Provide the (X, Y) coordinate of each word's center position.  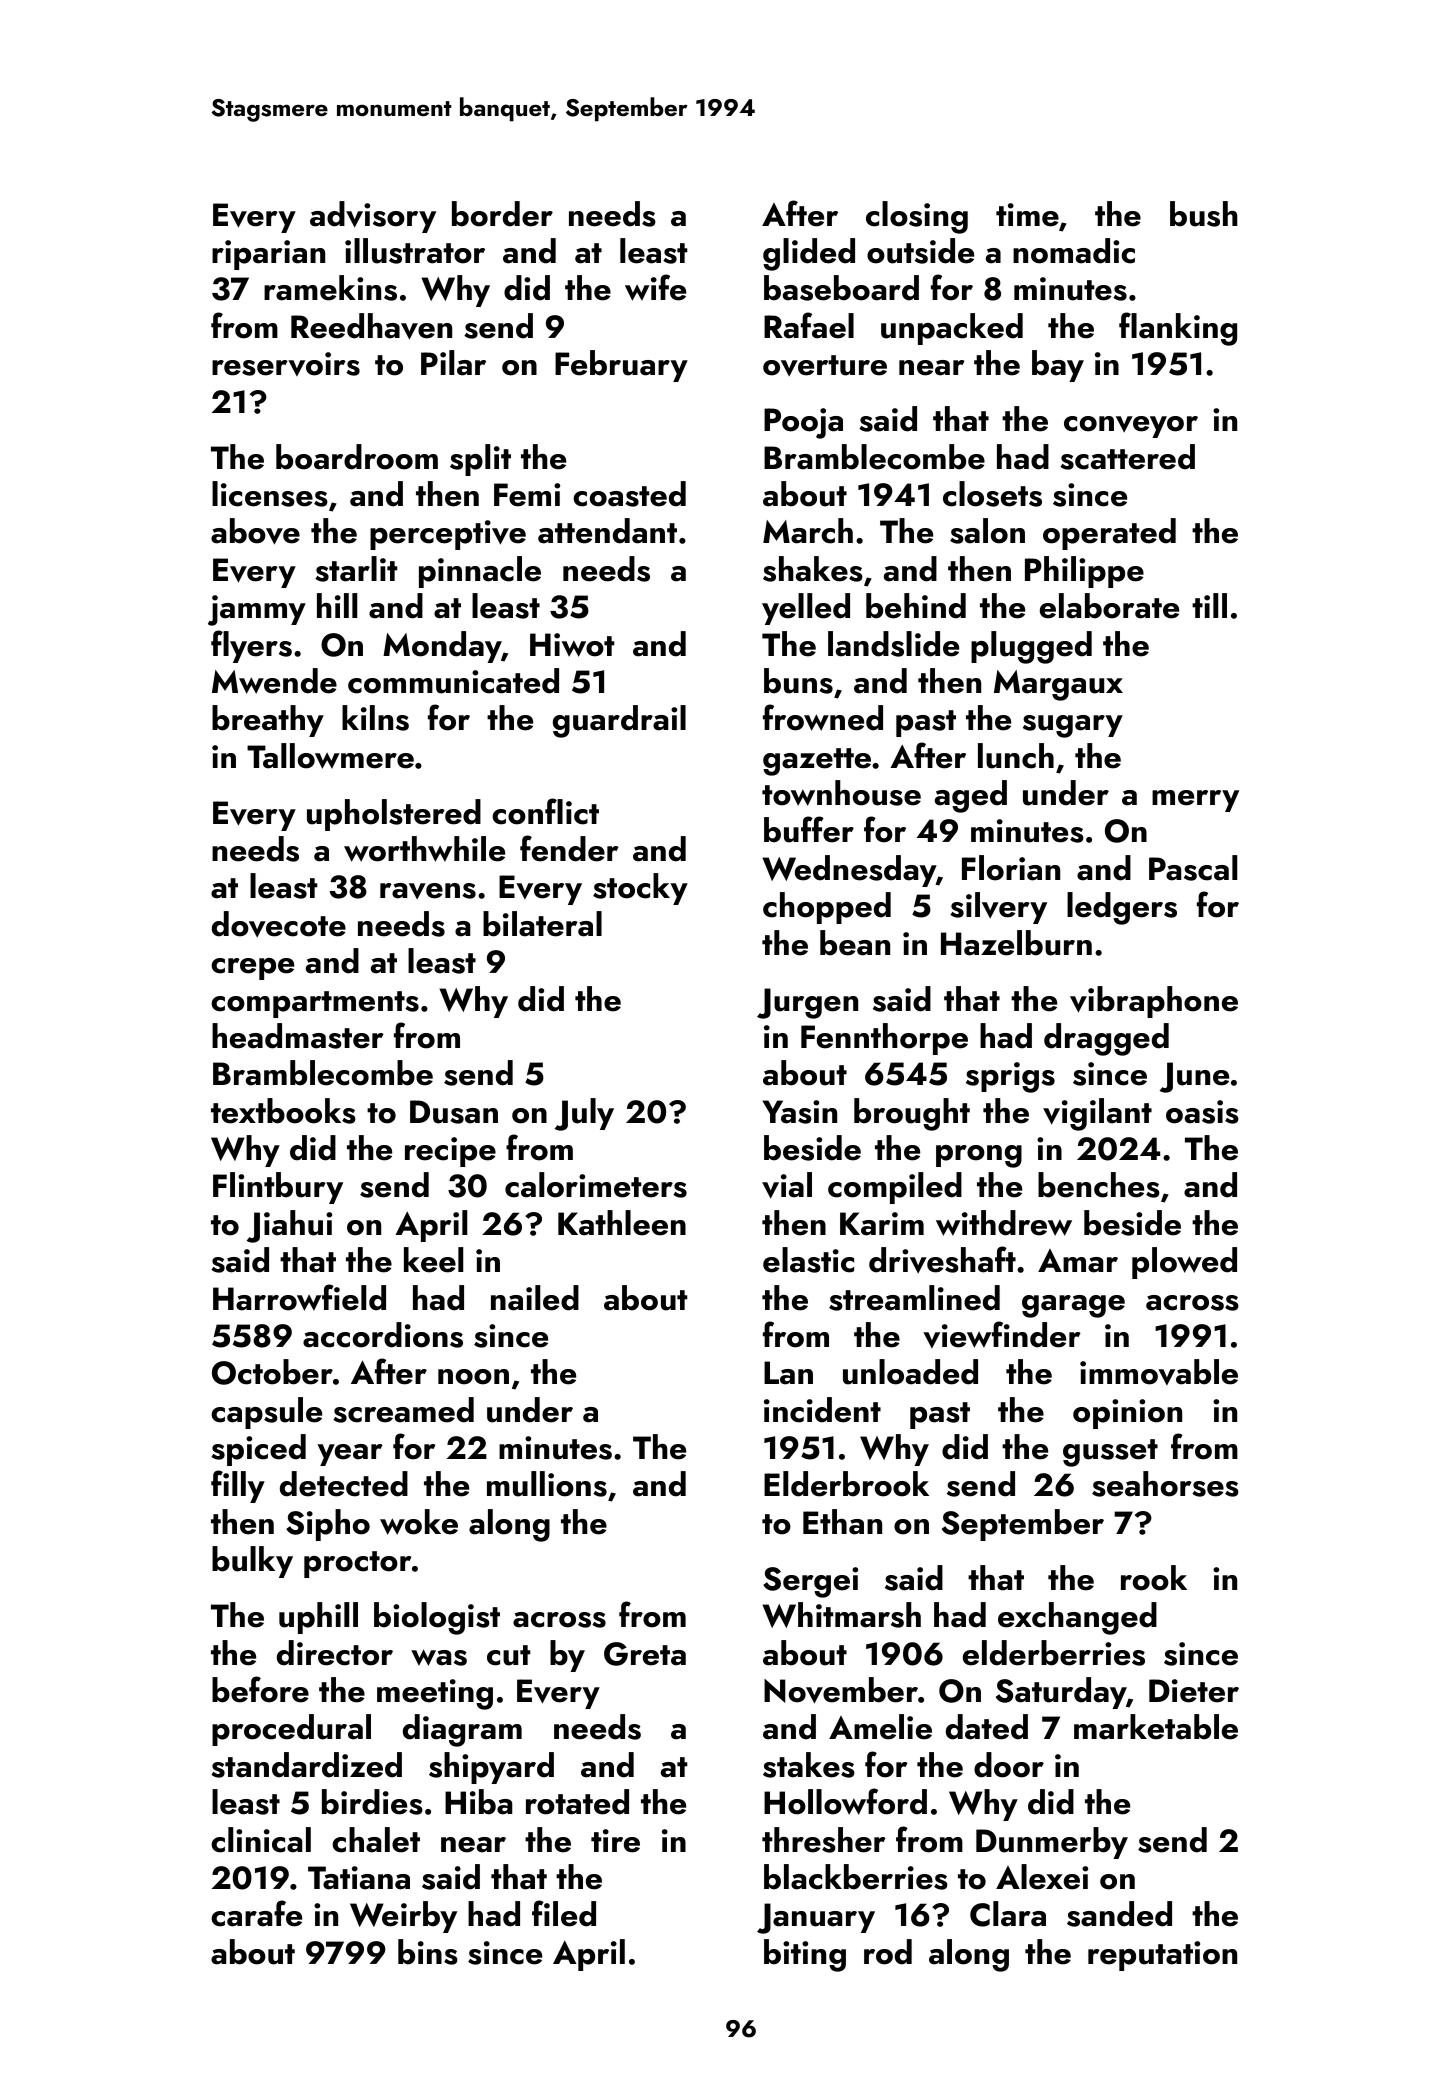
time (1027, 215)
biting (805, 1955)
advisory (373, 217)
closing (917, 217)
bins (428, 1952)
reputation (1162, 1956)
